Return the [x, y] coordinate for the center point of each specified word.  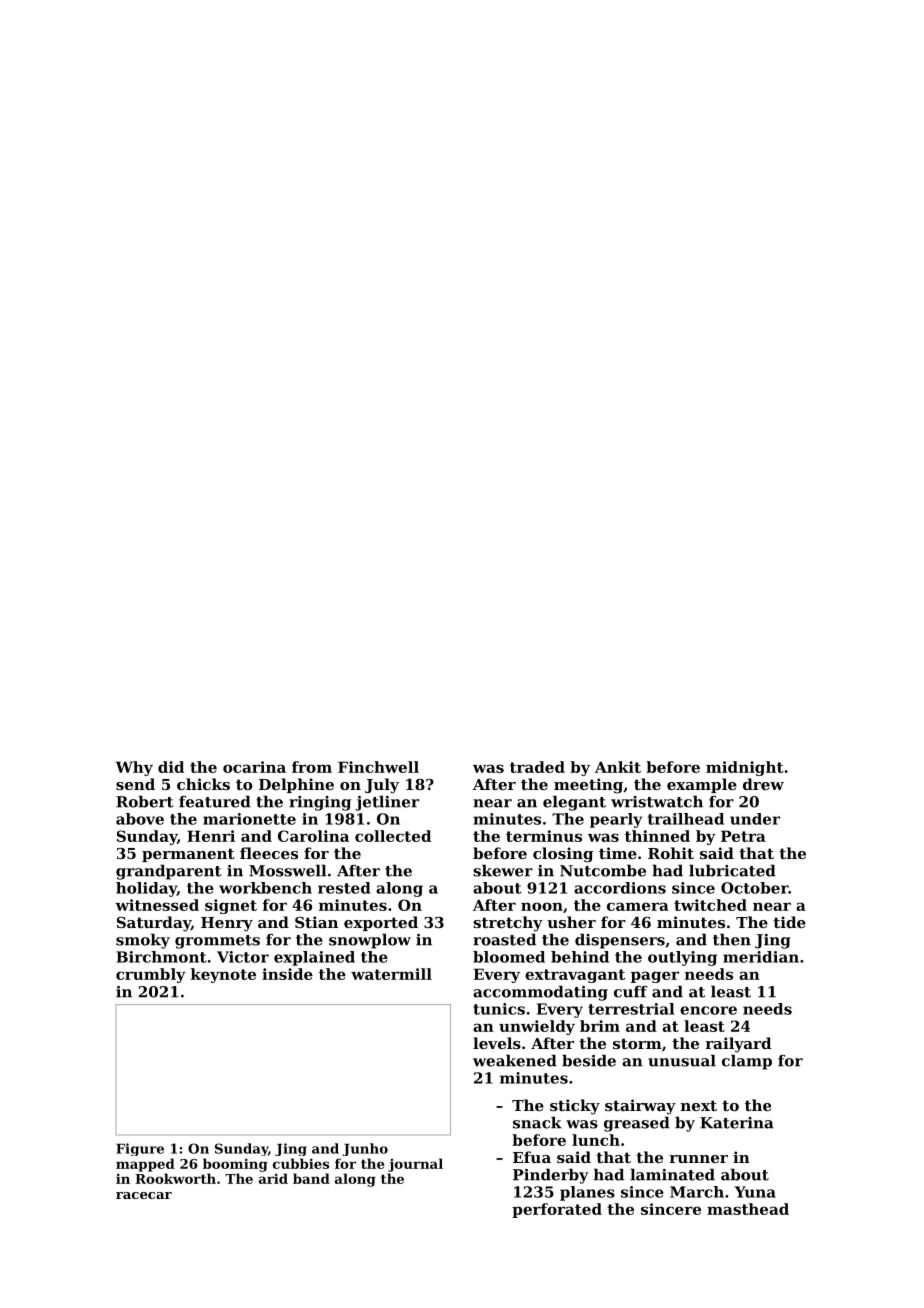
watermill [391, 974]
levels [497, 1043]
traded [537, 767]
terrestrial [631, 1009]
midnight [745, 768]
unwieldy [537, 1027]
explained [314, 958]
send [135, 784]
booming [235, 1165]
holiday [146, 889]
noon [542, 906]
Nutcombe [603, 870]
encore [708, 1010]
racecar [144, 1195]
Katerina [737, 1123]
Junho [365, 1149]
